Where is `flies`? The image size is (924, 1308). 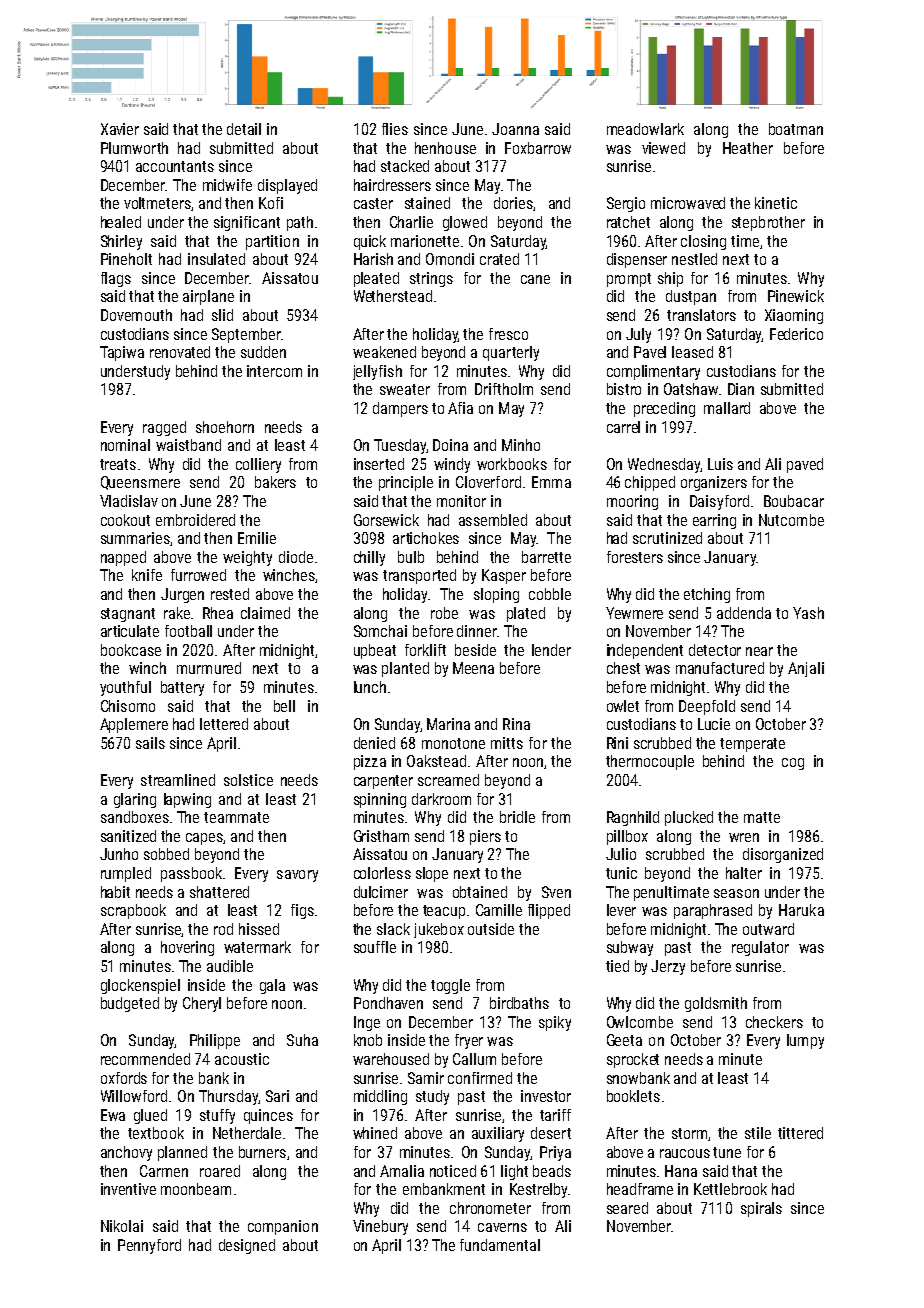 flies is located at coordinates (395, 129).
